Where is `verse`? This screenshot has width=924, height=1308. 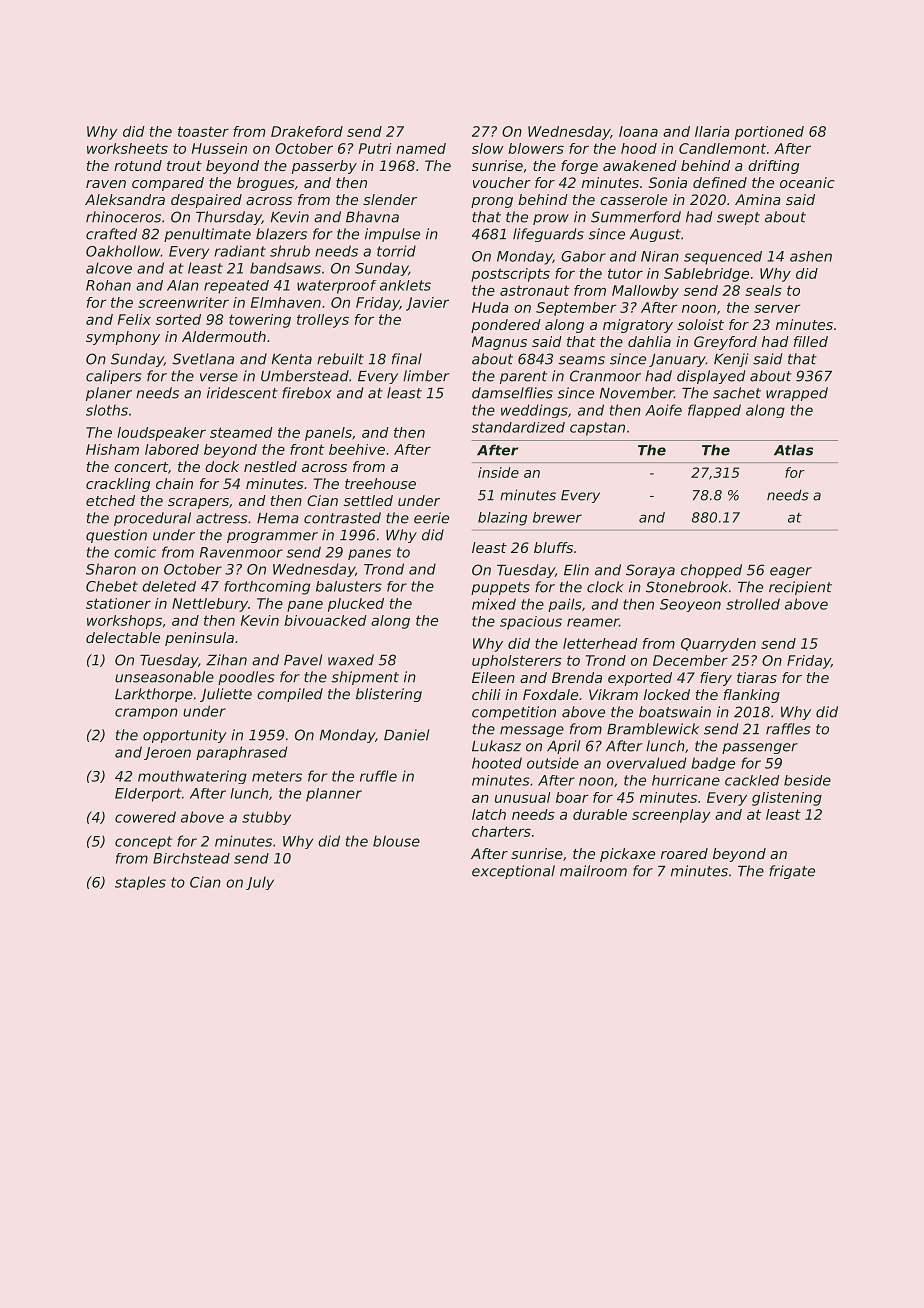
verse is located at coordinates (219, 377).
